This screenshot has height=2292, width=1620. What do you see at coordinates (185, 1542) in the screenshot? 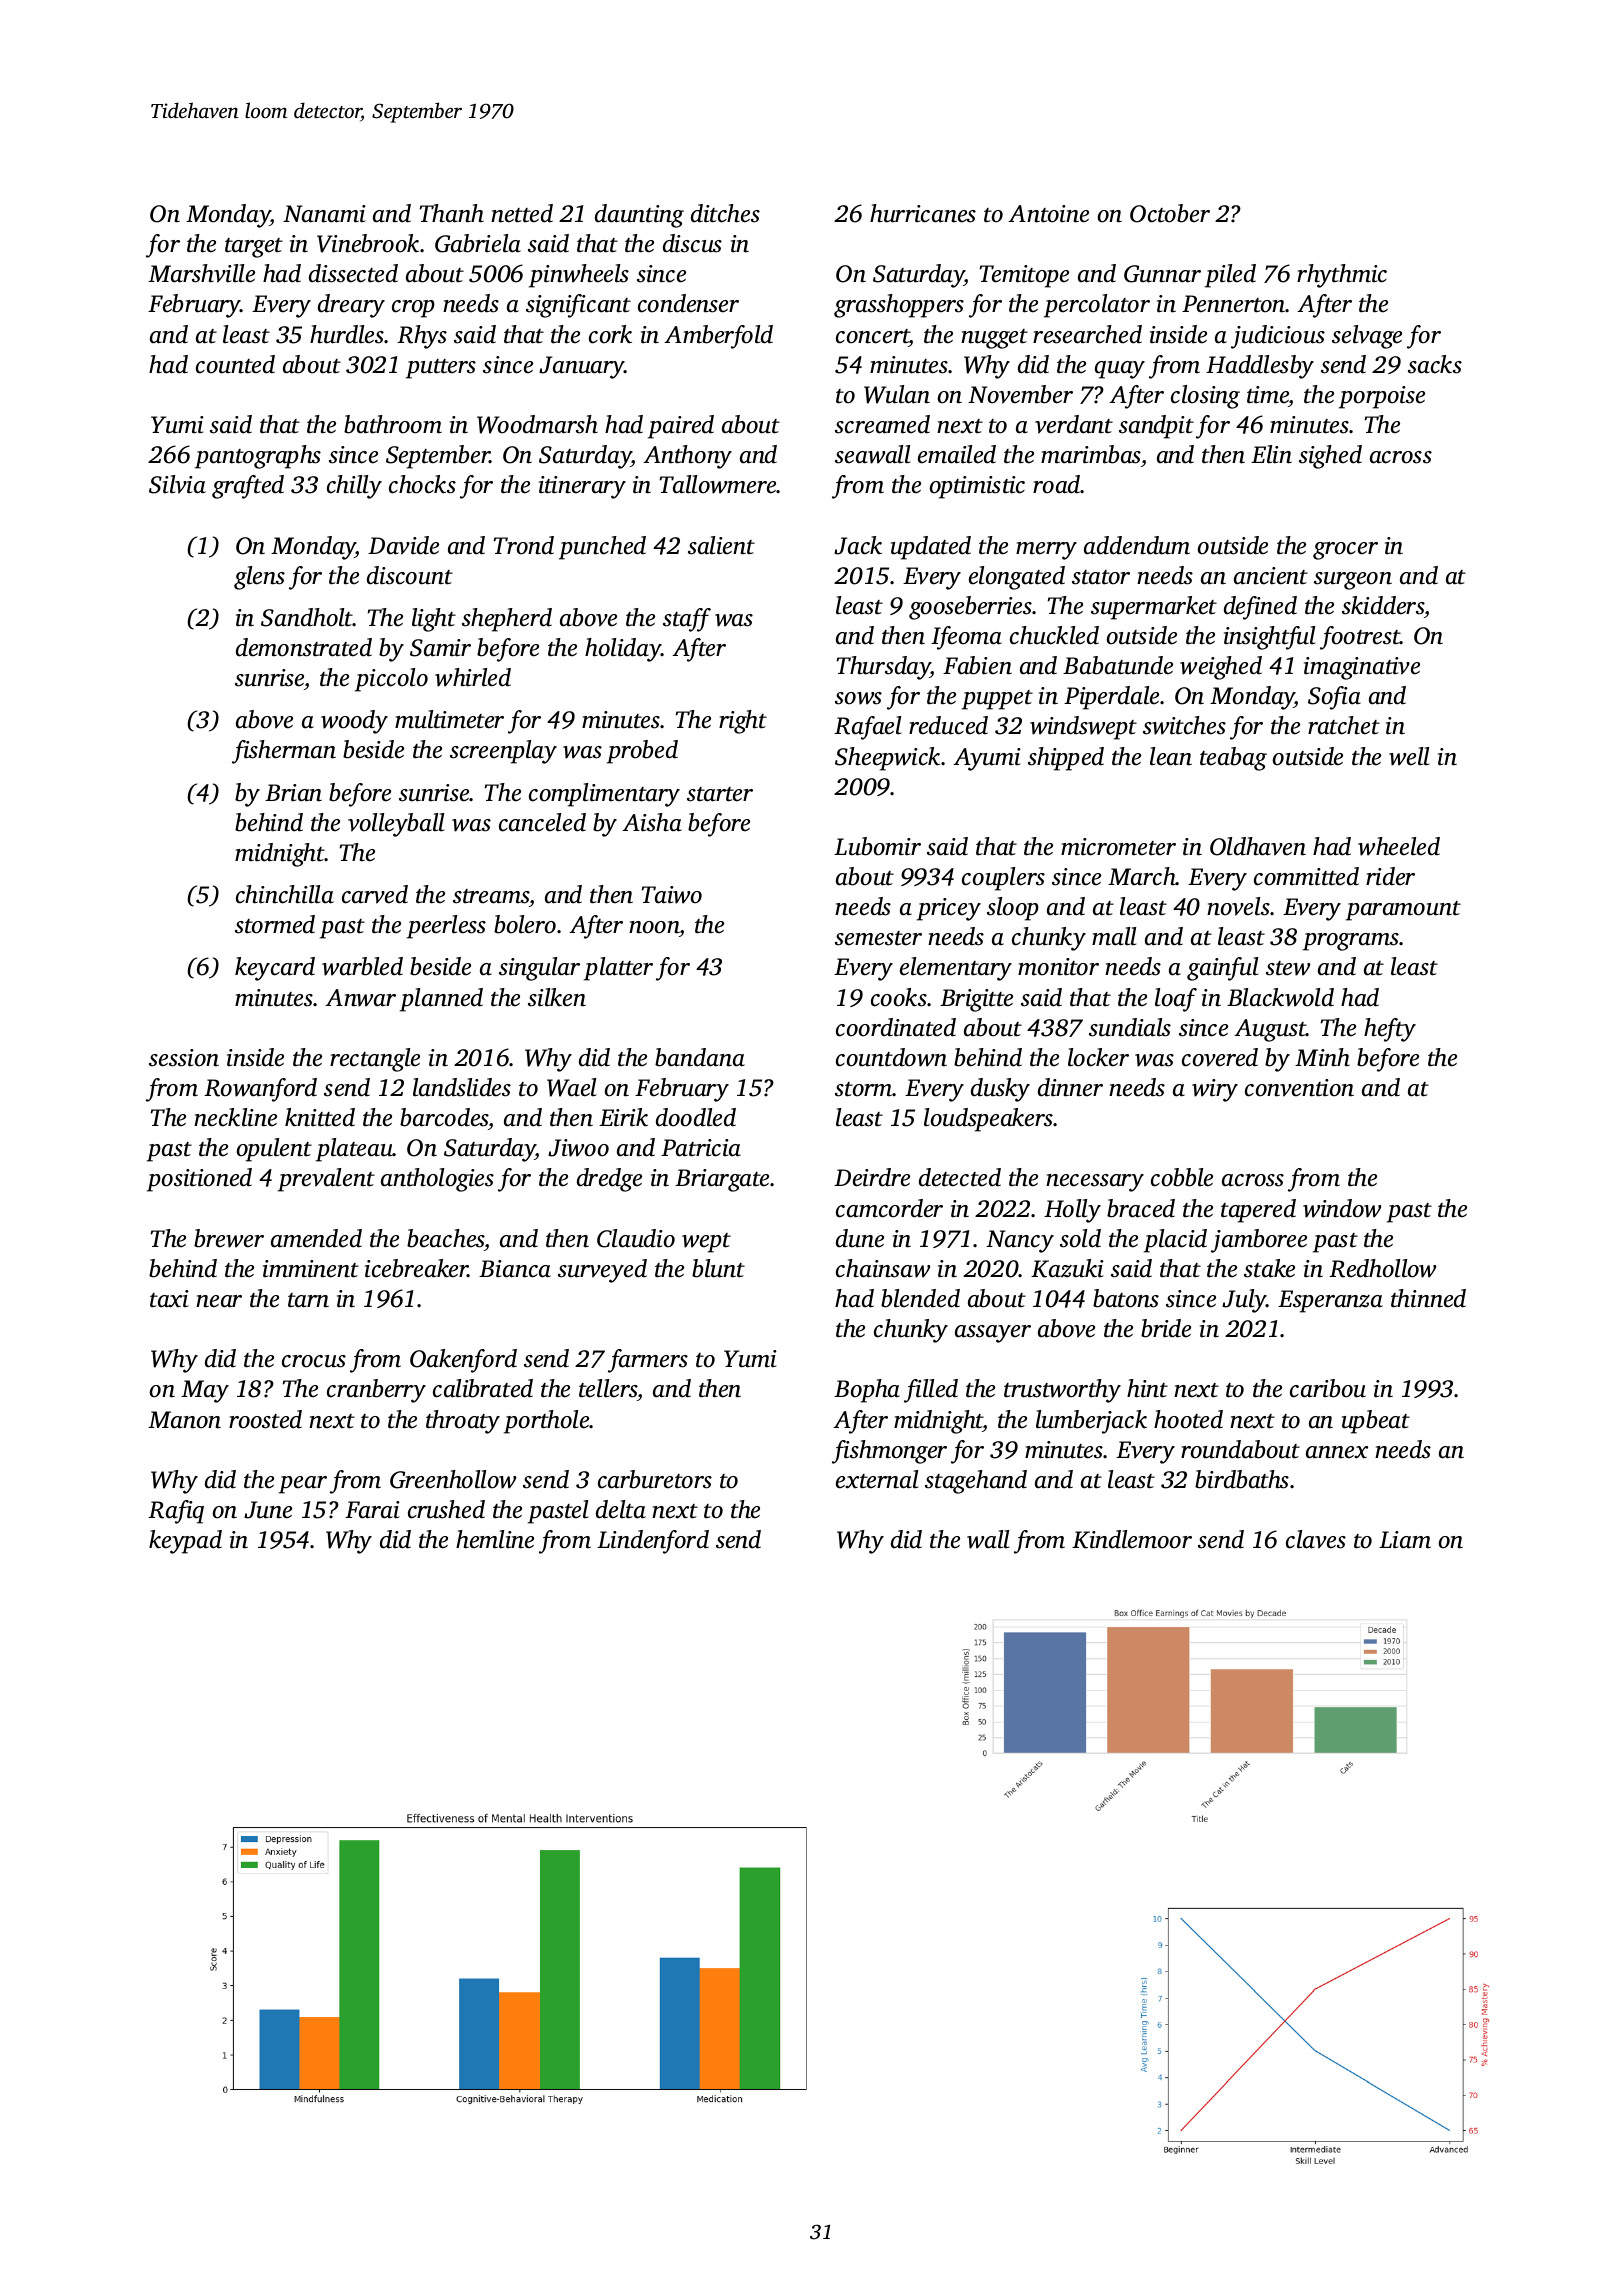
I see `keypad` at bounding box center [185, 1542].
